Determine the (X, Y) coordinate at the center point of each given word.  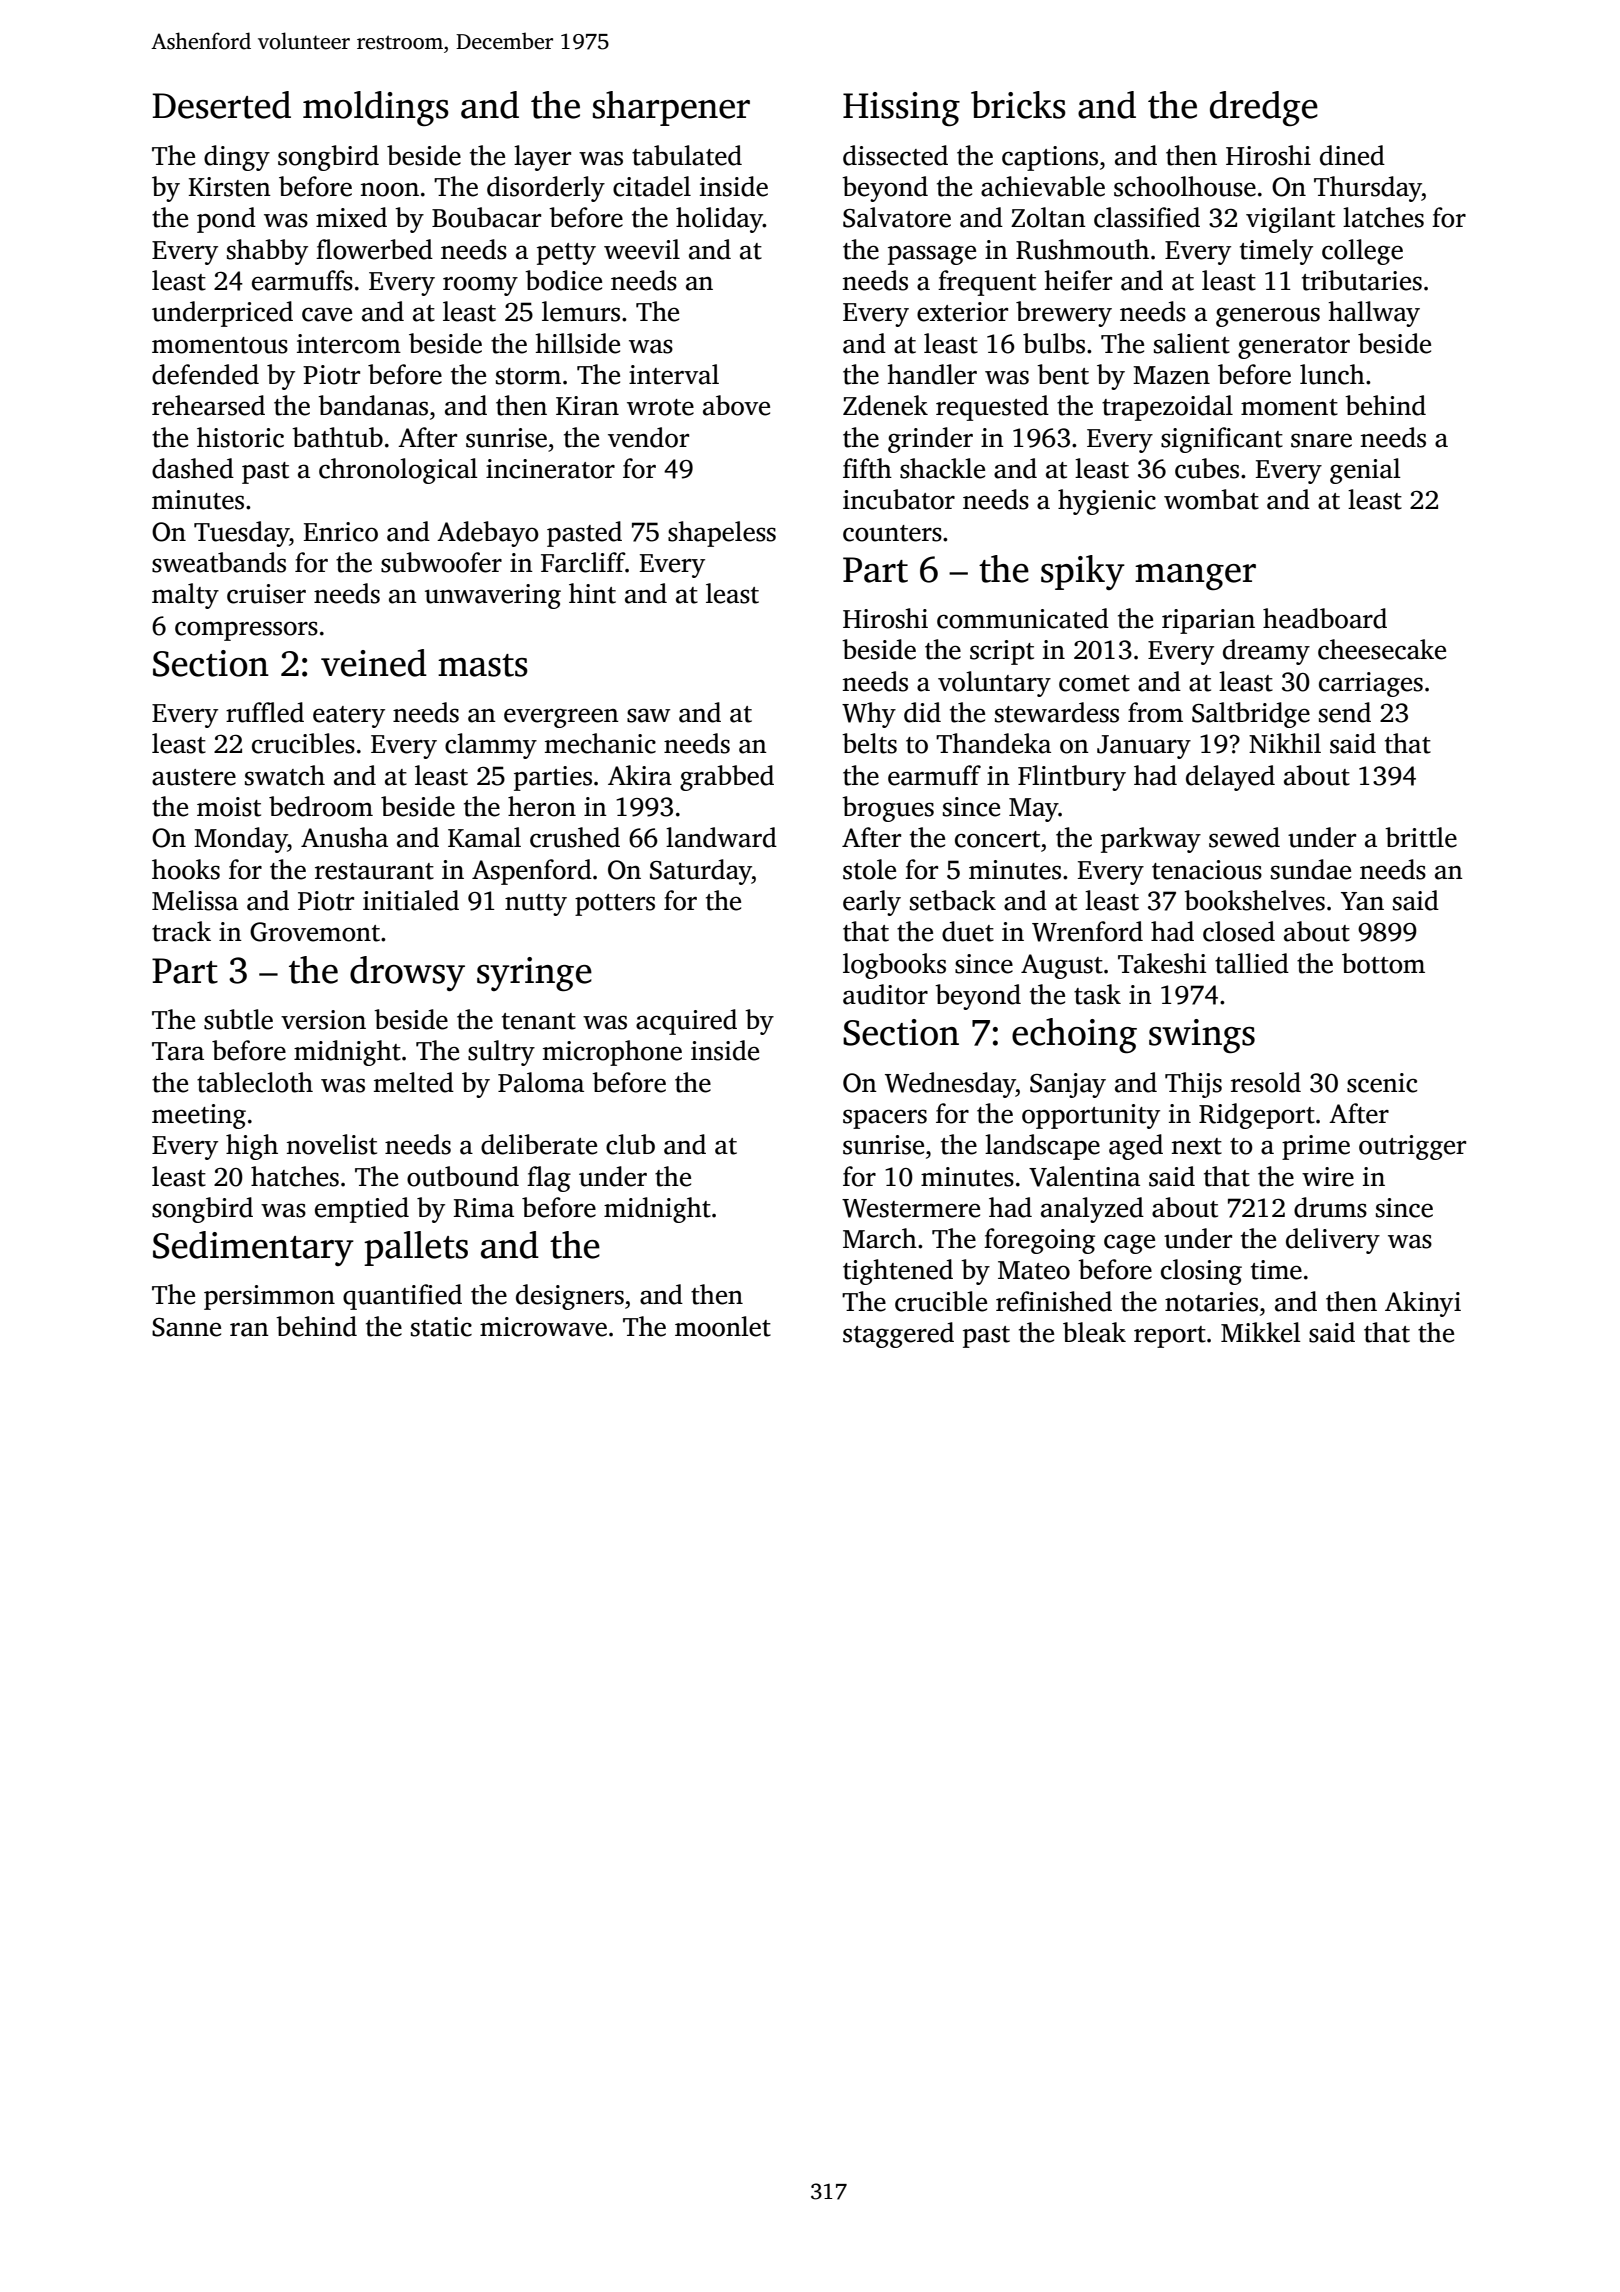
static (441, 1327)
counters (892, 533)
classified (1147, 217)
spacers (885, 1119)
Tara (178, 1051)
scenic (1382, 1083)
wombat (1211, 499)
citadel (652, 186)
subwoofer (441, 562)
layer (542, 158)
